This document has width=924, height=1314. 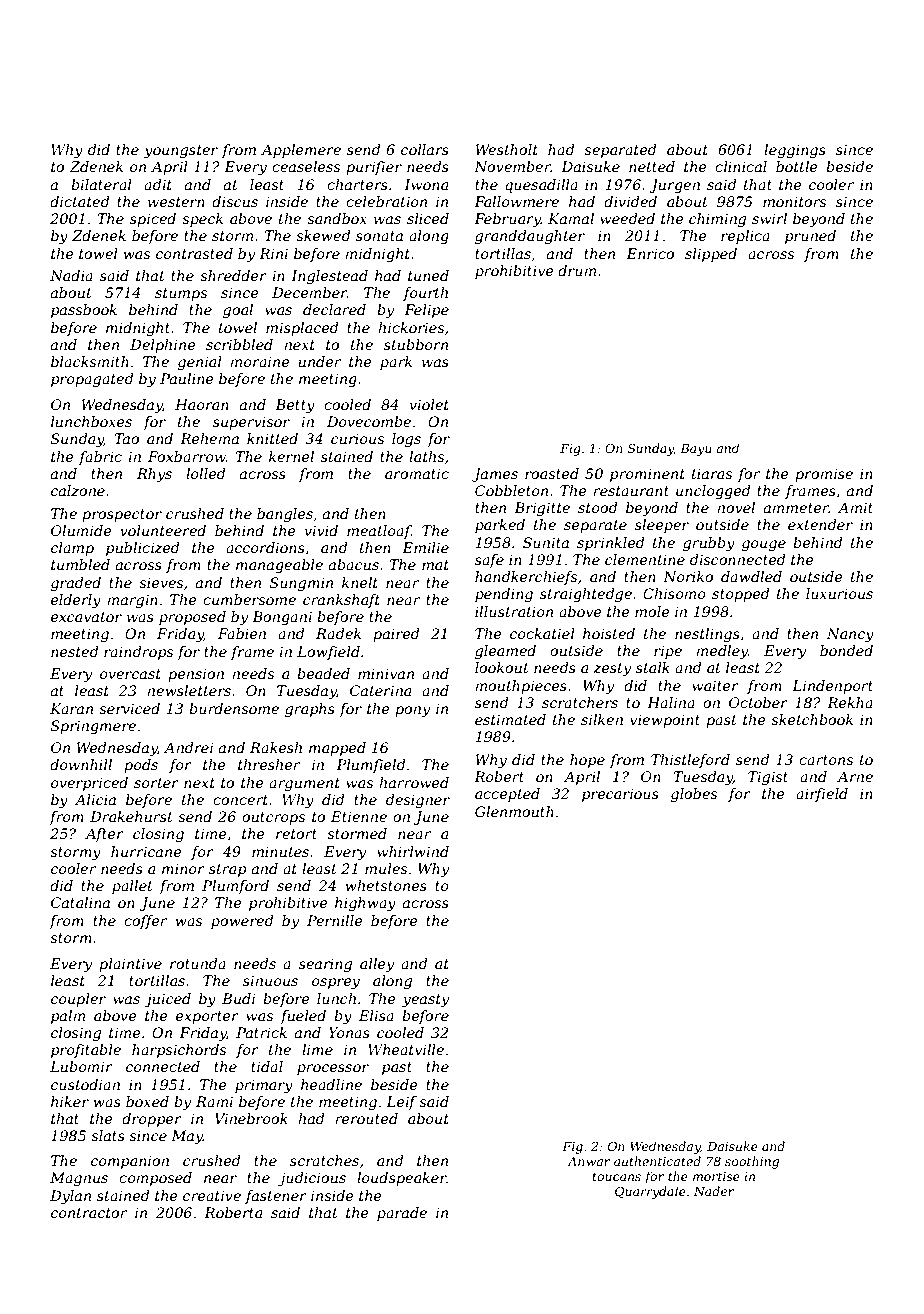 What do you see at coordinates (402, 1214) in the document?
I see `parade` at bounding box center [402, 1214].
